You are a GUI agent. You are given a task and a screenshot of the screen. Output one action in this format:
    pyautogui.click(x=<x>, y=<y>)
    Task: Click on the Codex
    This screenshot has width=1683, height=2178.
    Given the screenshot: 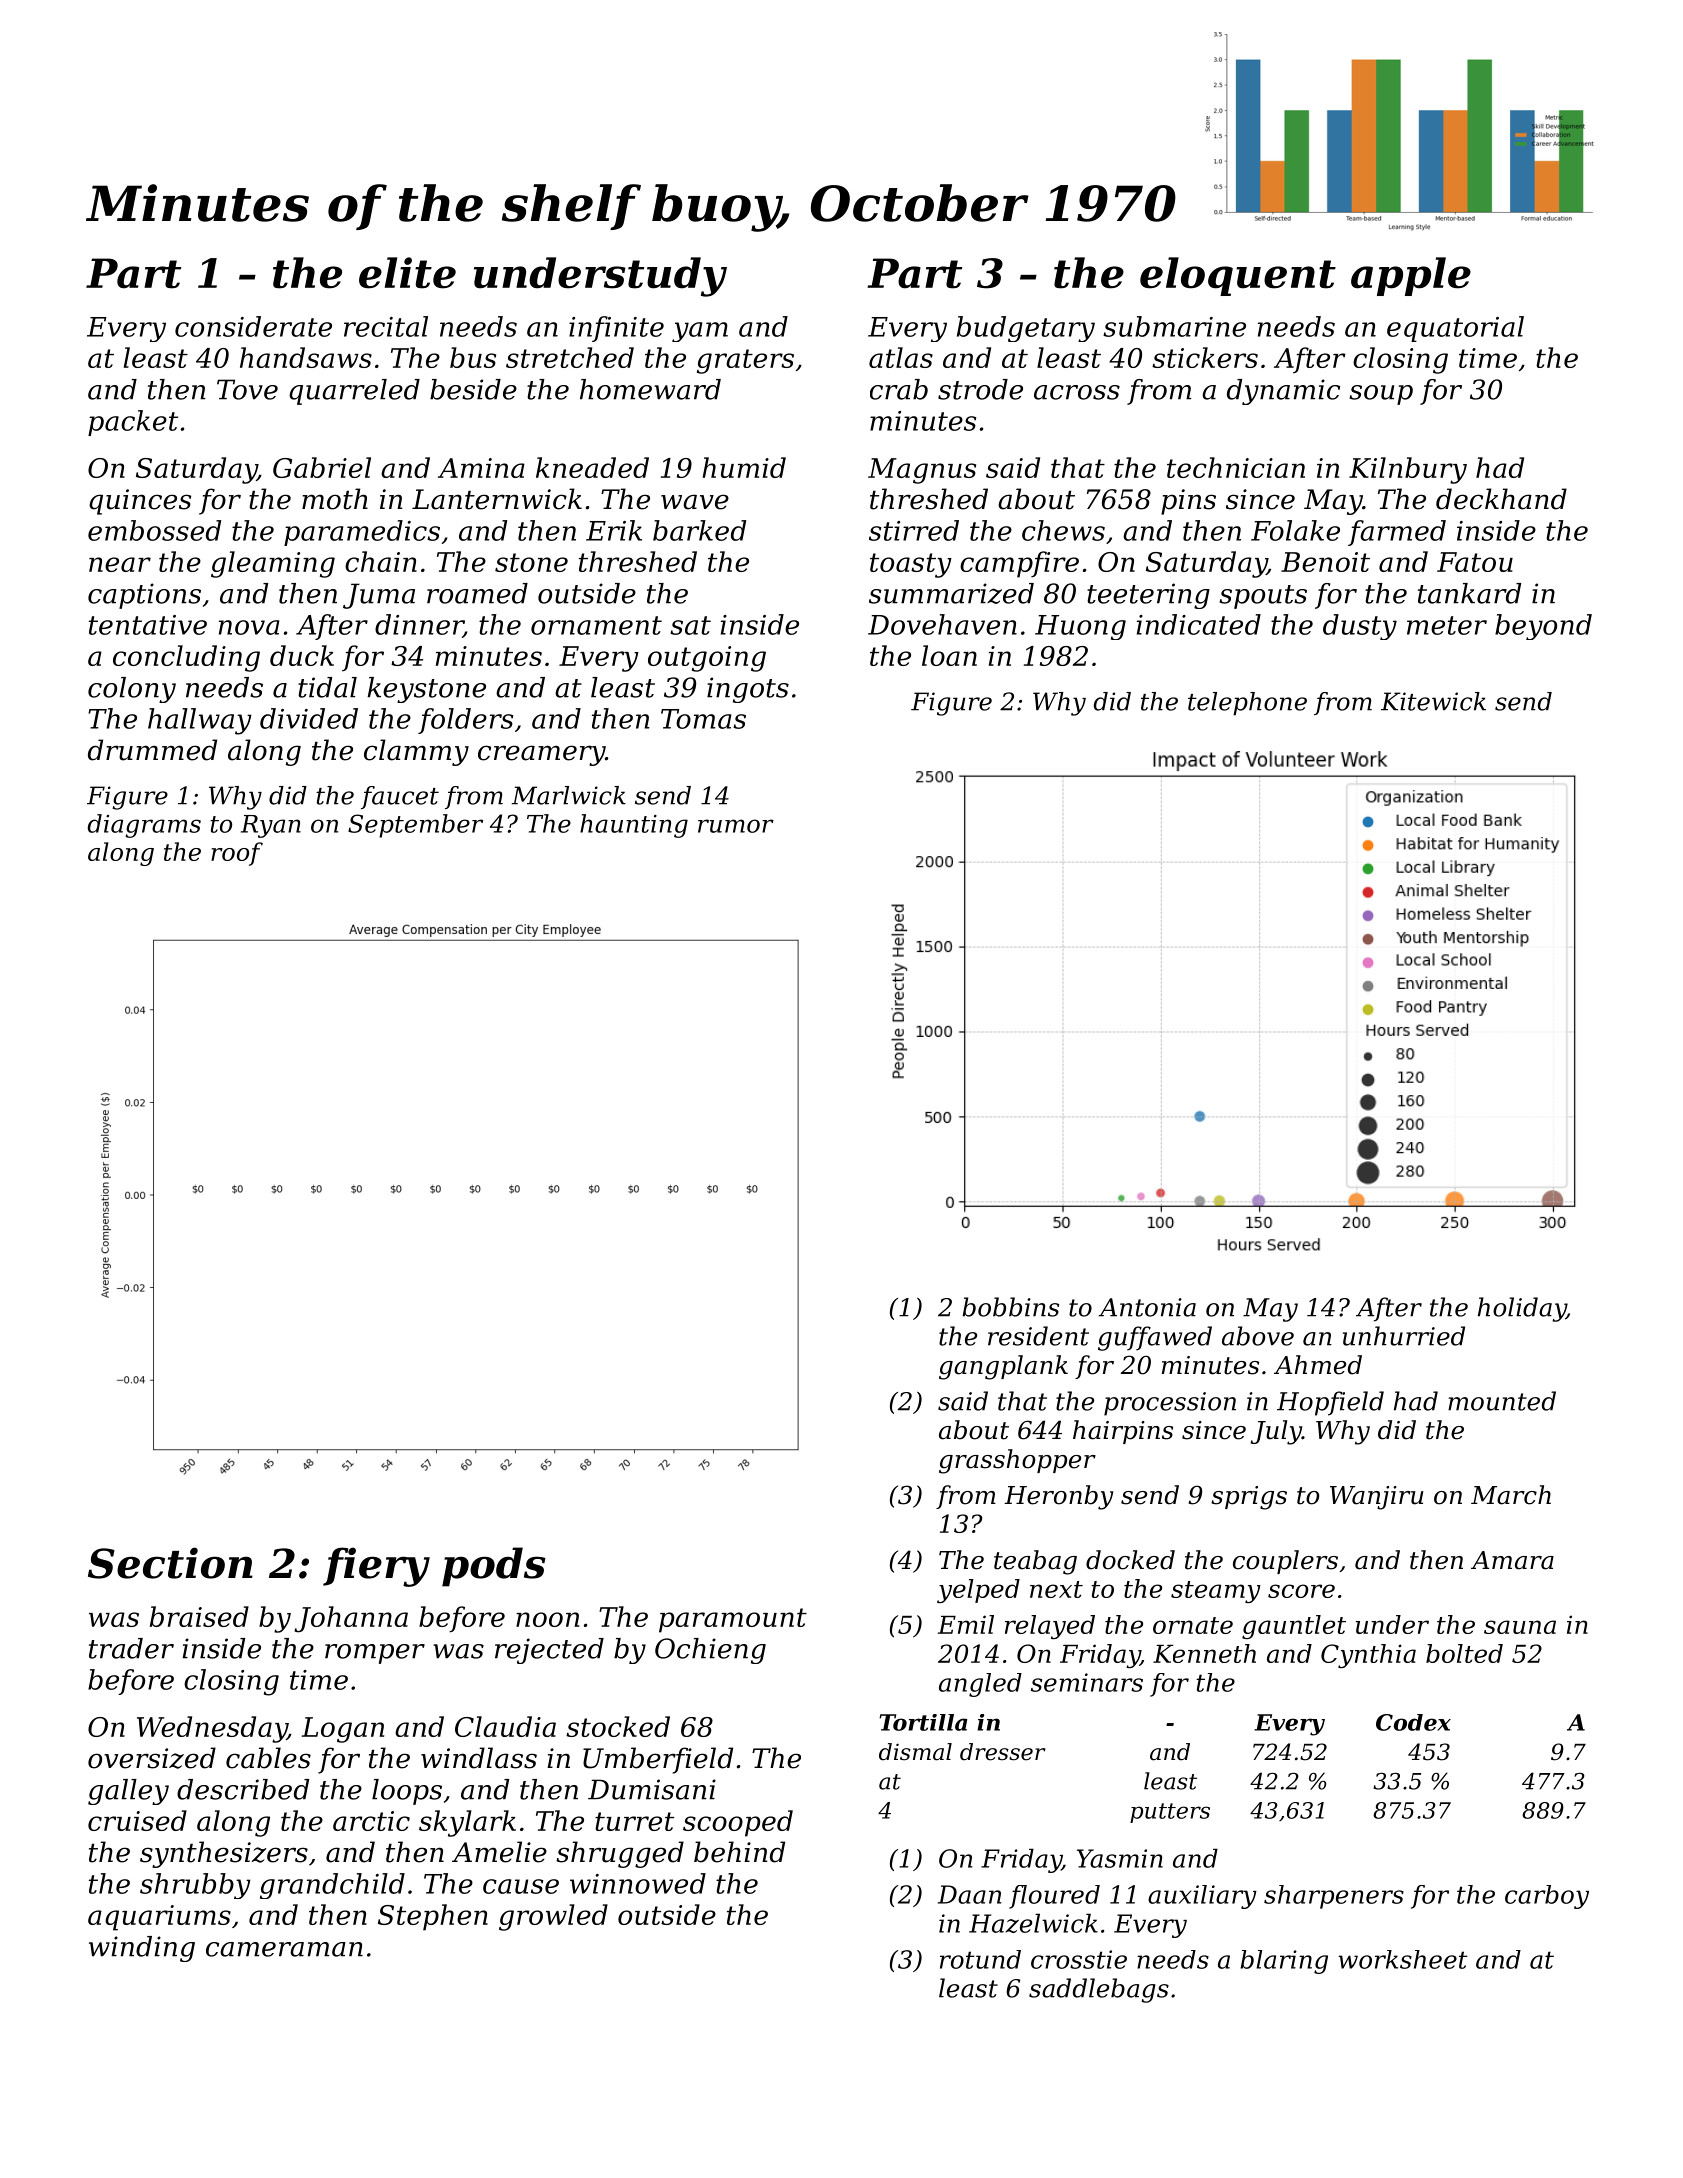 What is the action you would take?
    pyautogui.click(x=1413, y=1722)
